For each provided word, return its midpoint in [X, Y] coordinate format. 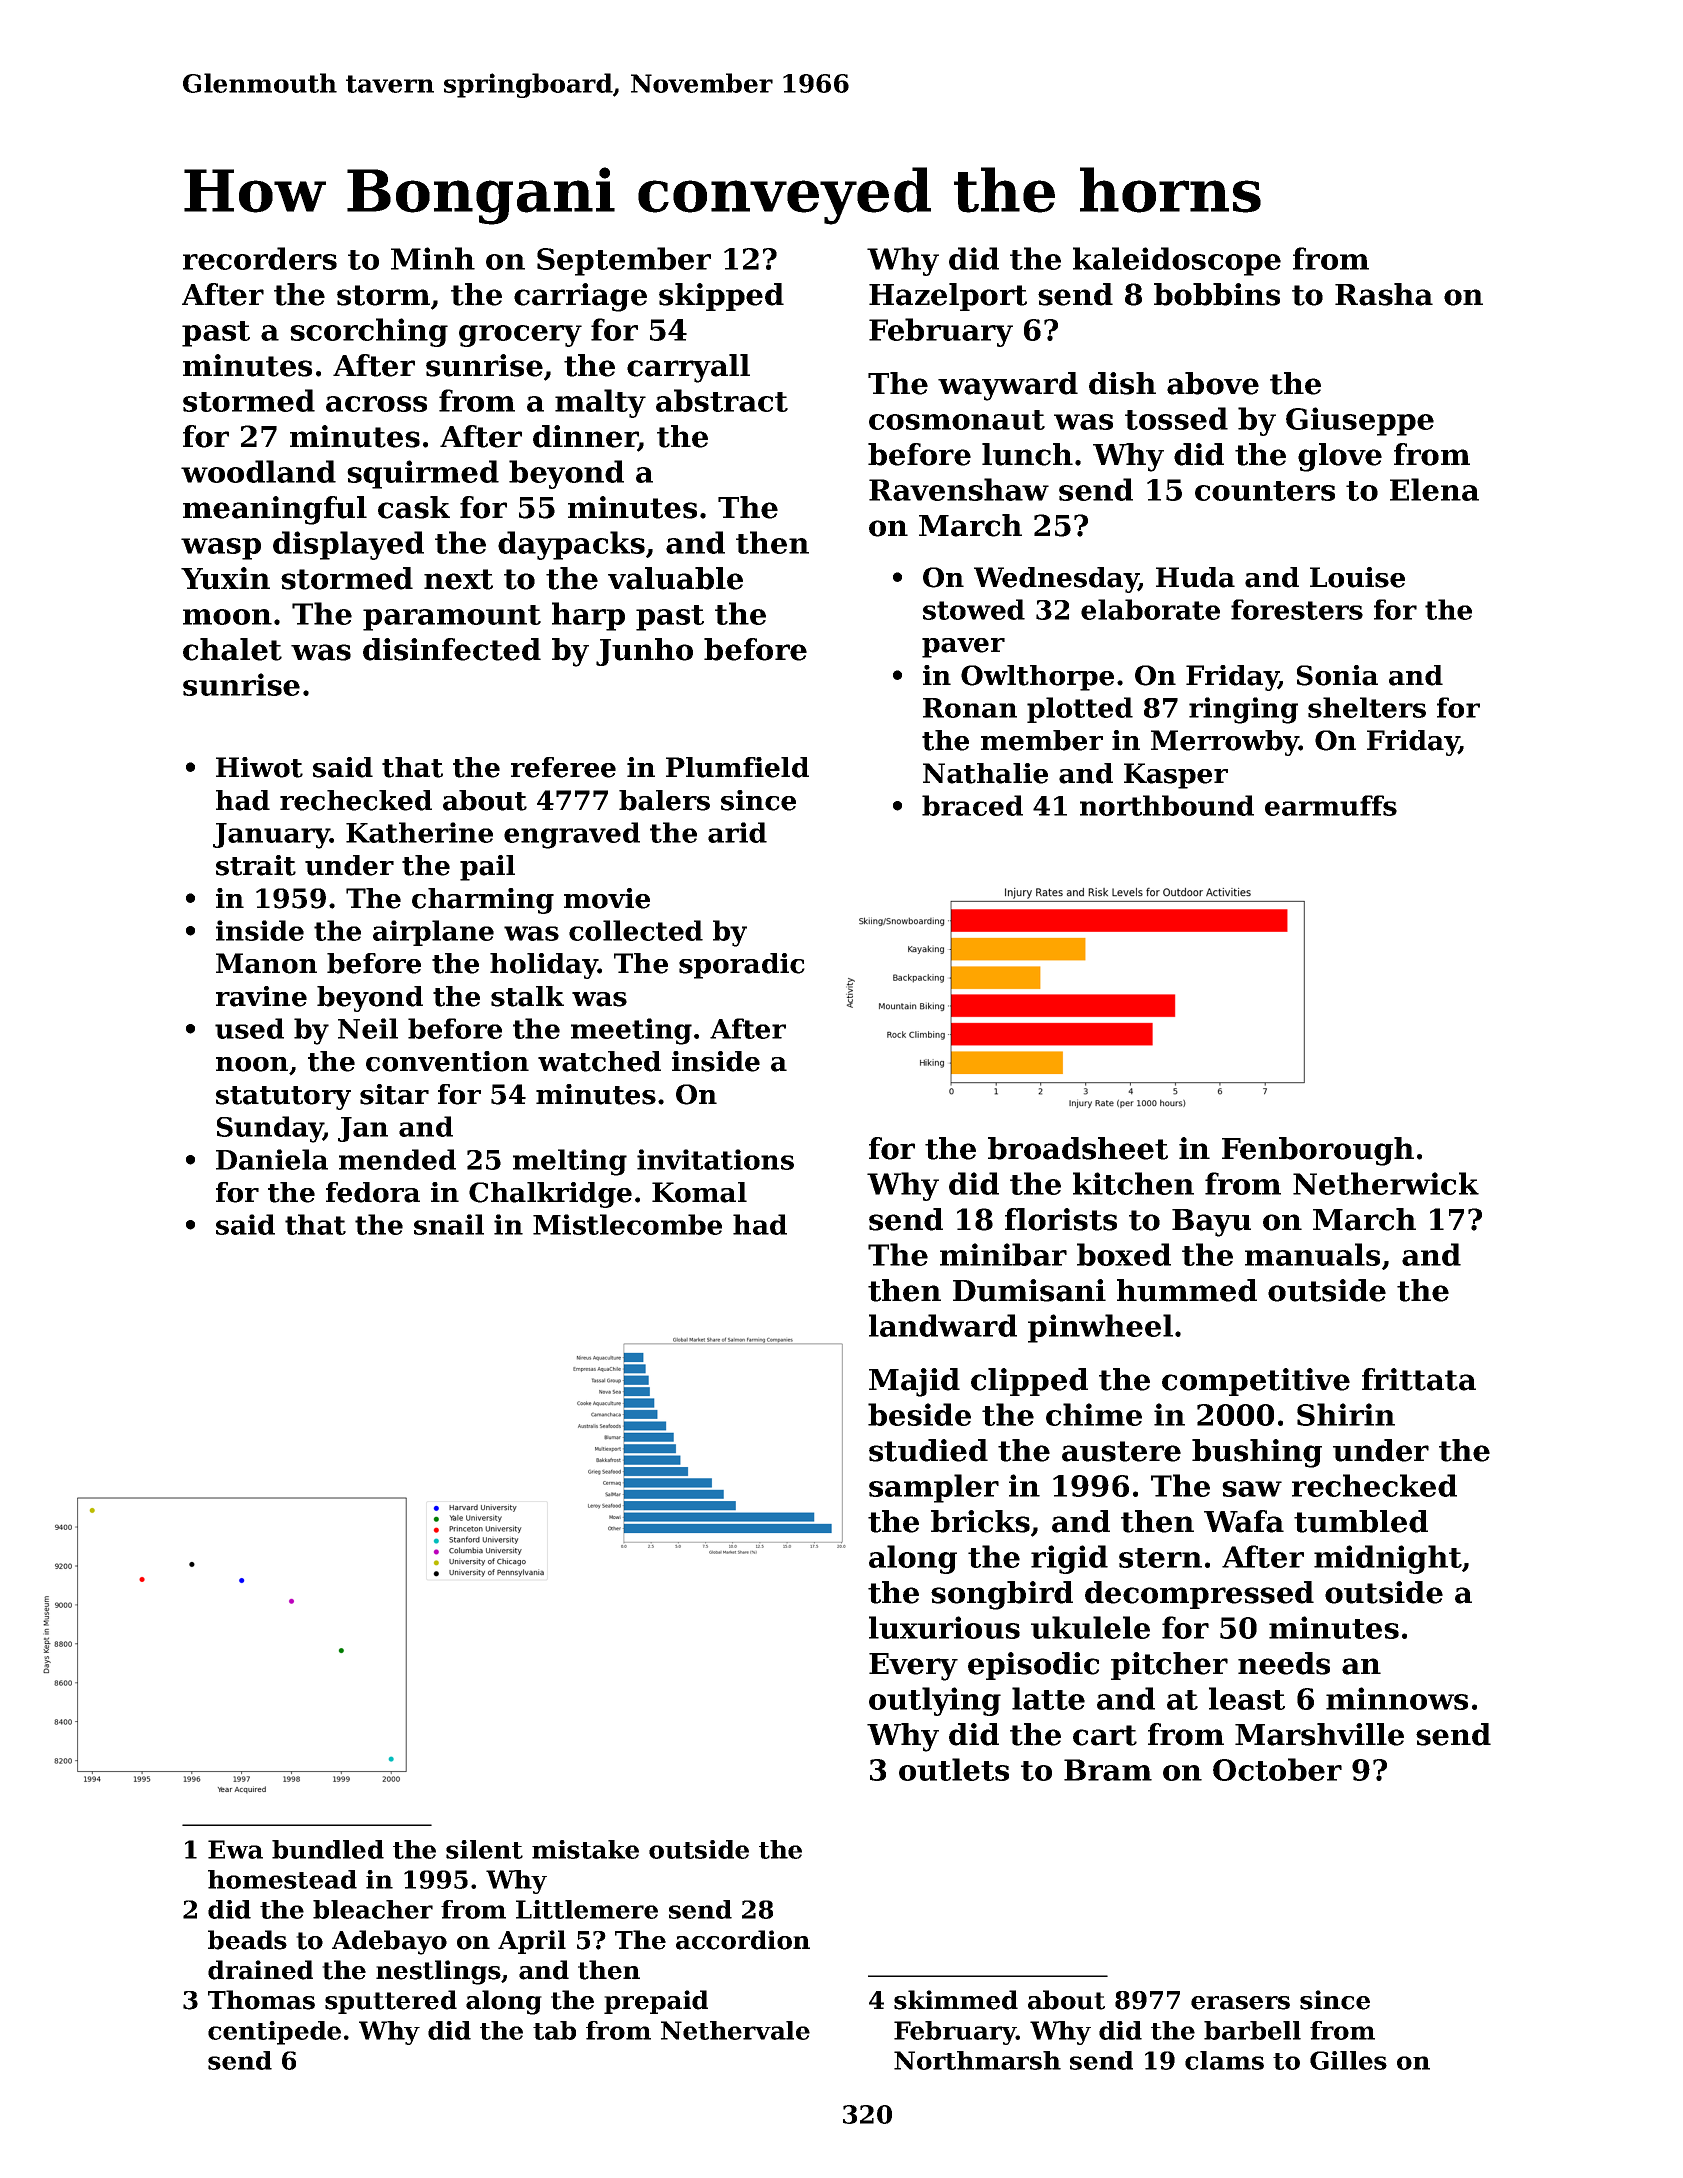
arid [737, 832]
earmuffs [1331, 805]
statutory [283, 1098]
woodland [258, 471]
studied [928, 1450]
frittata [1419, 1379]
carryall [688, 368]
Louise [1357, 577]
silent [484, 1849]
